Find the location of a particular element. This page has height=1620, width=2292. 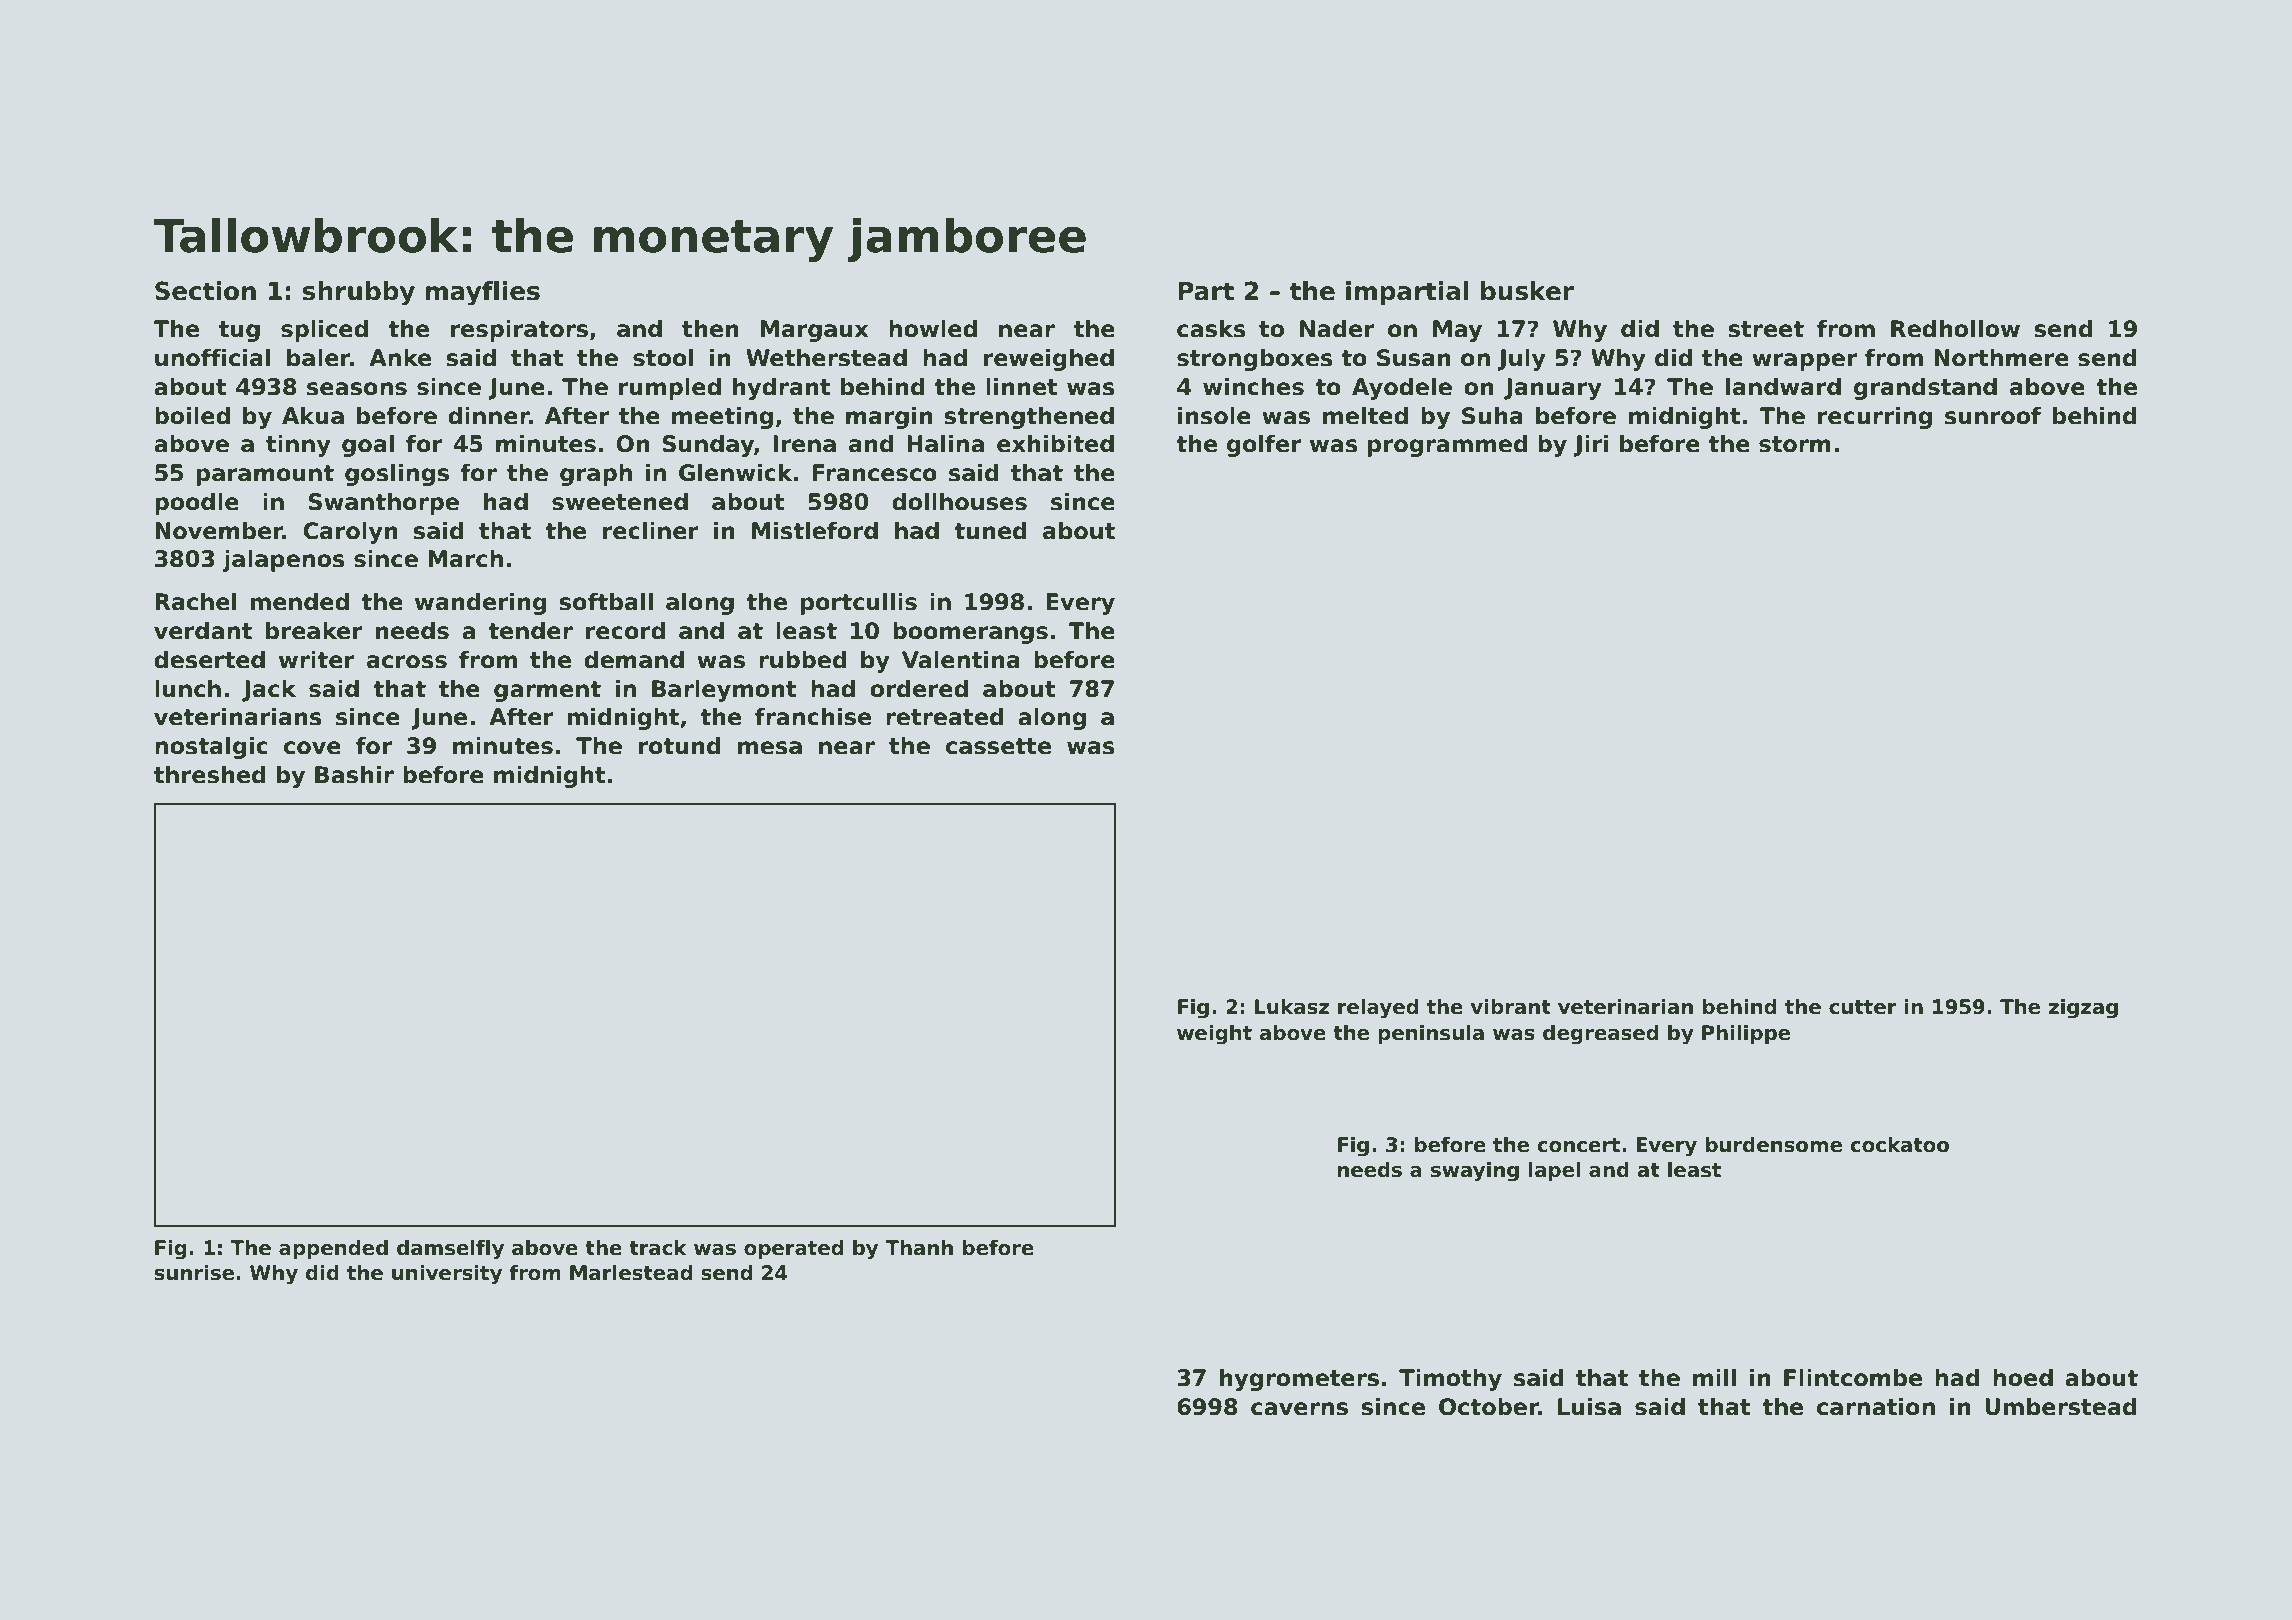

boomerangs is located at coordinates (970, 633).
